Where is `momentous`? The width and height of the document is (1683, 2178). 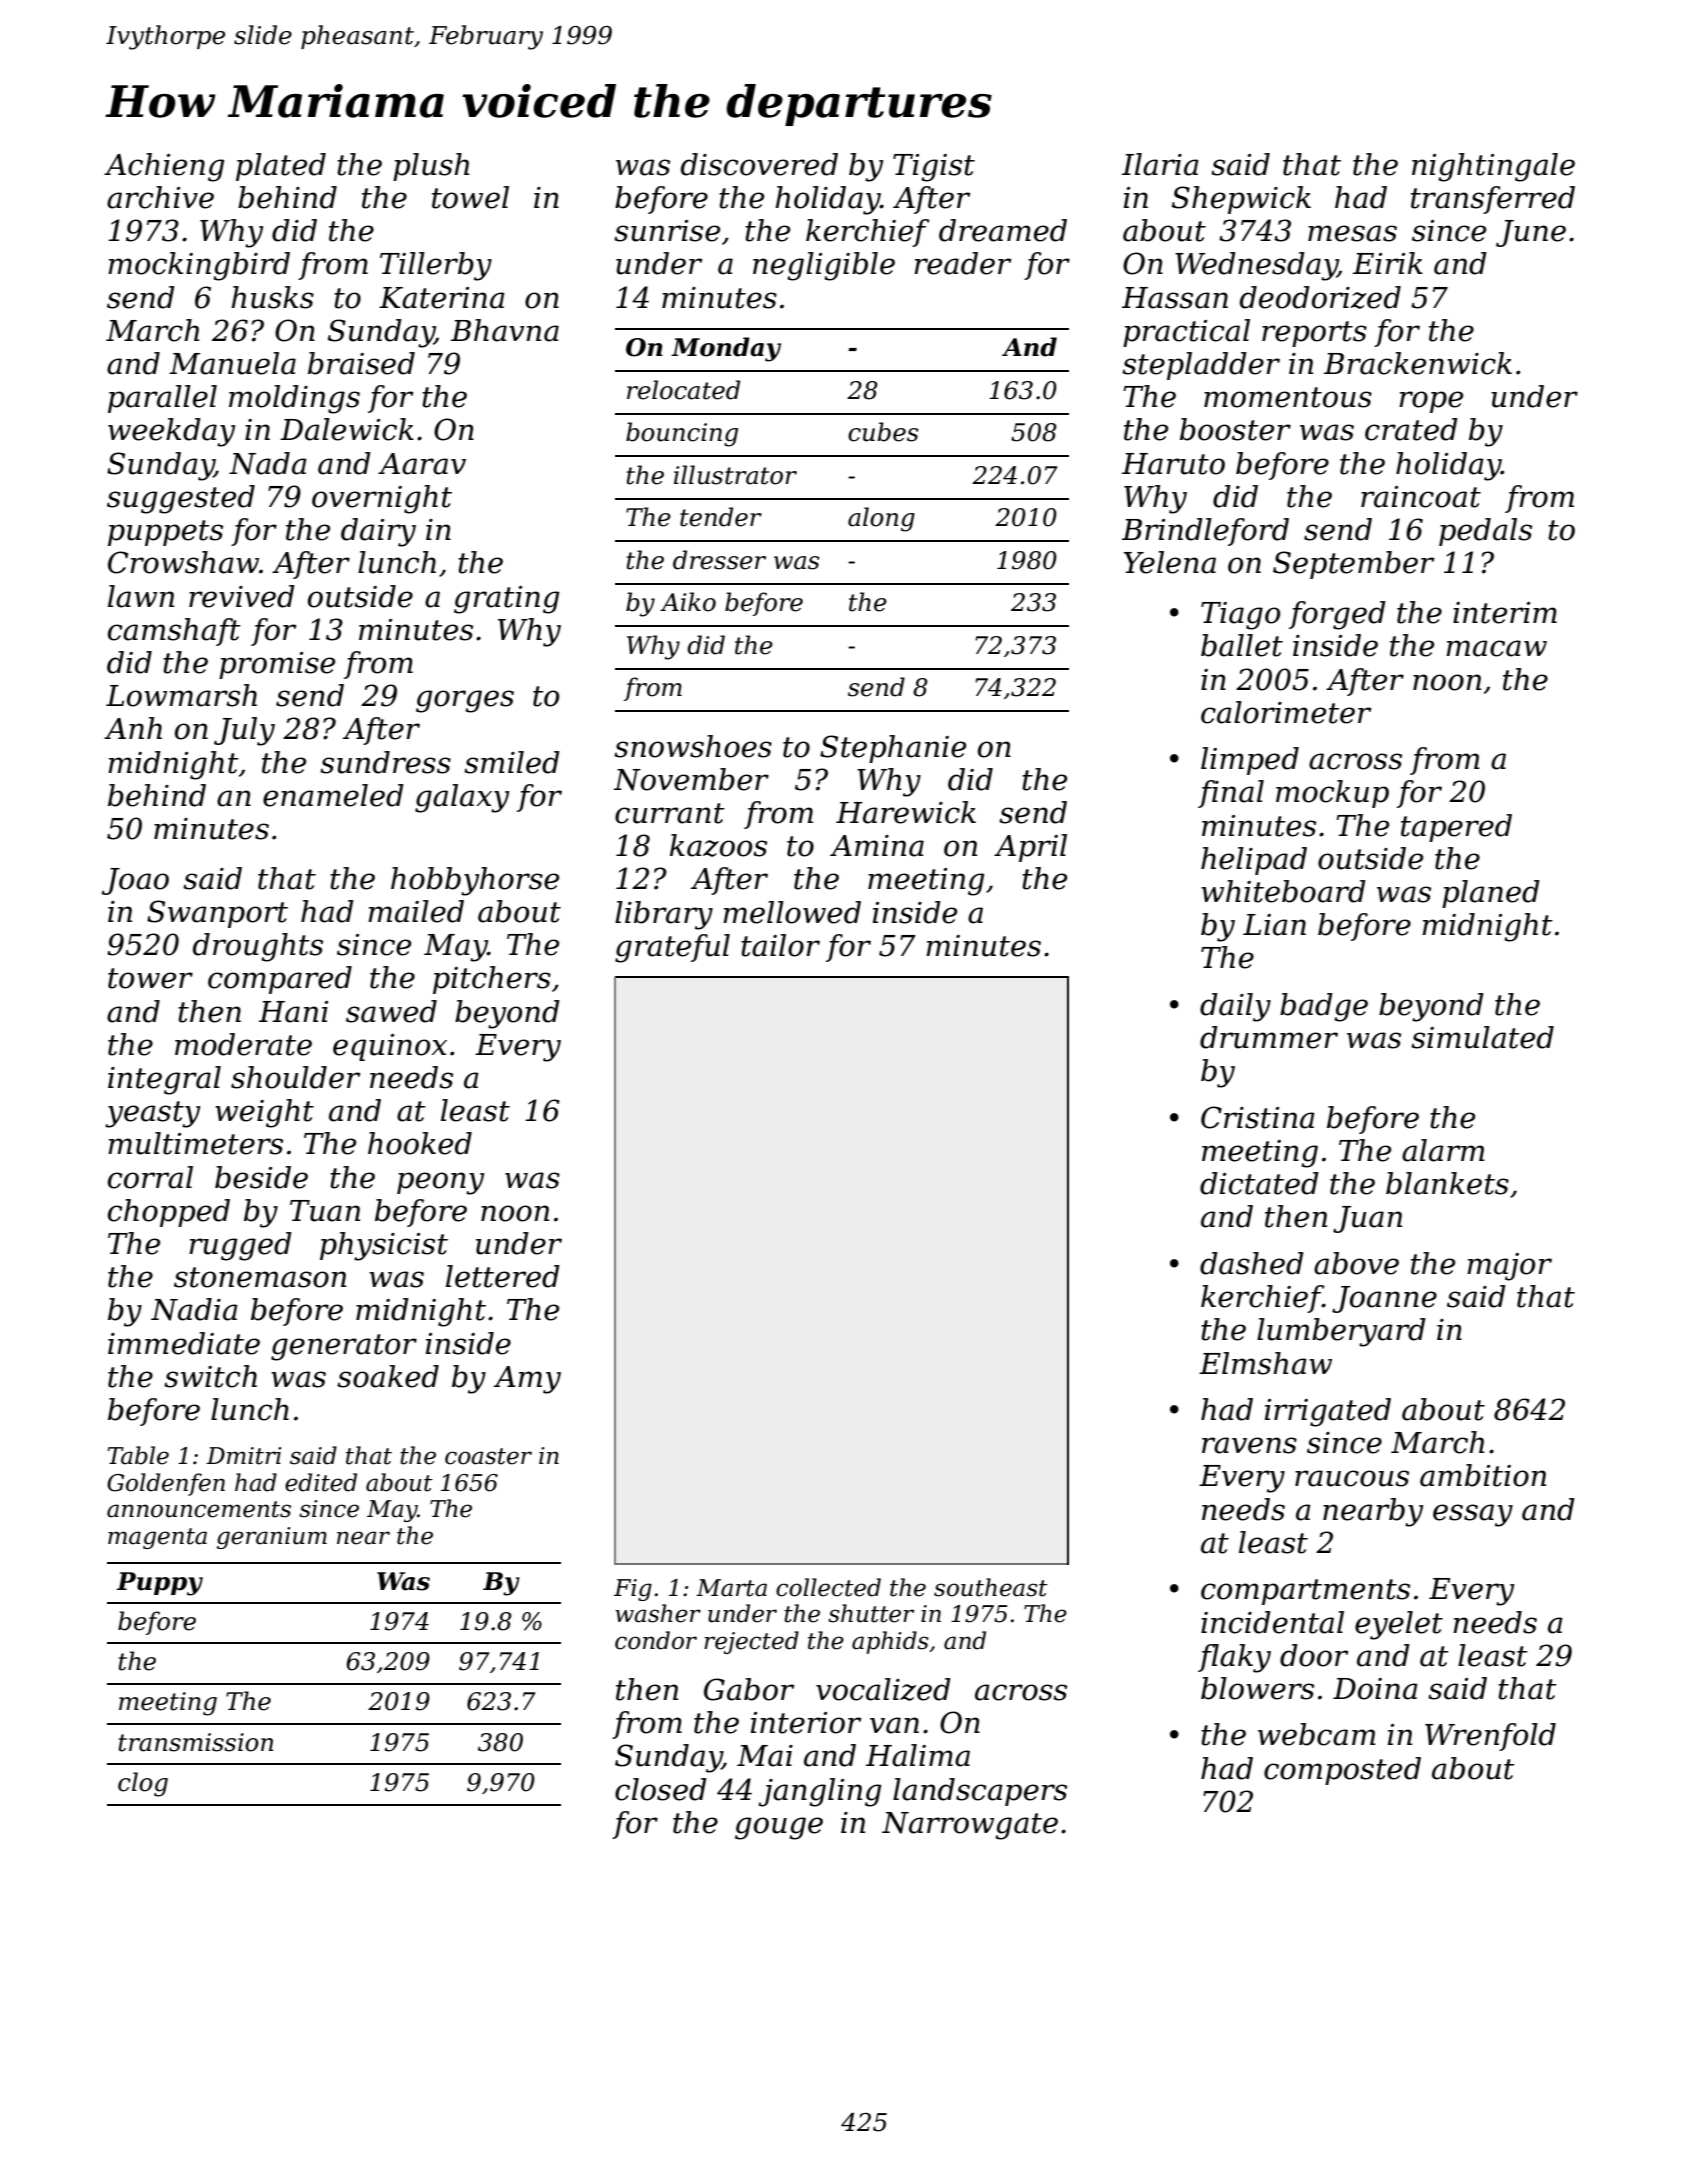
momentous is located at coordinates (1288, 397).
